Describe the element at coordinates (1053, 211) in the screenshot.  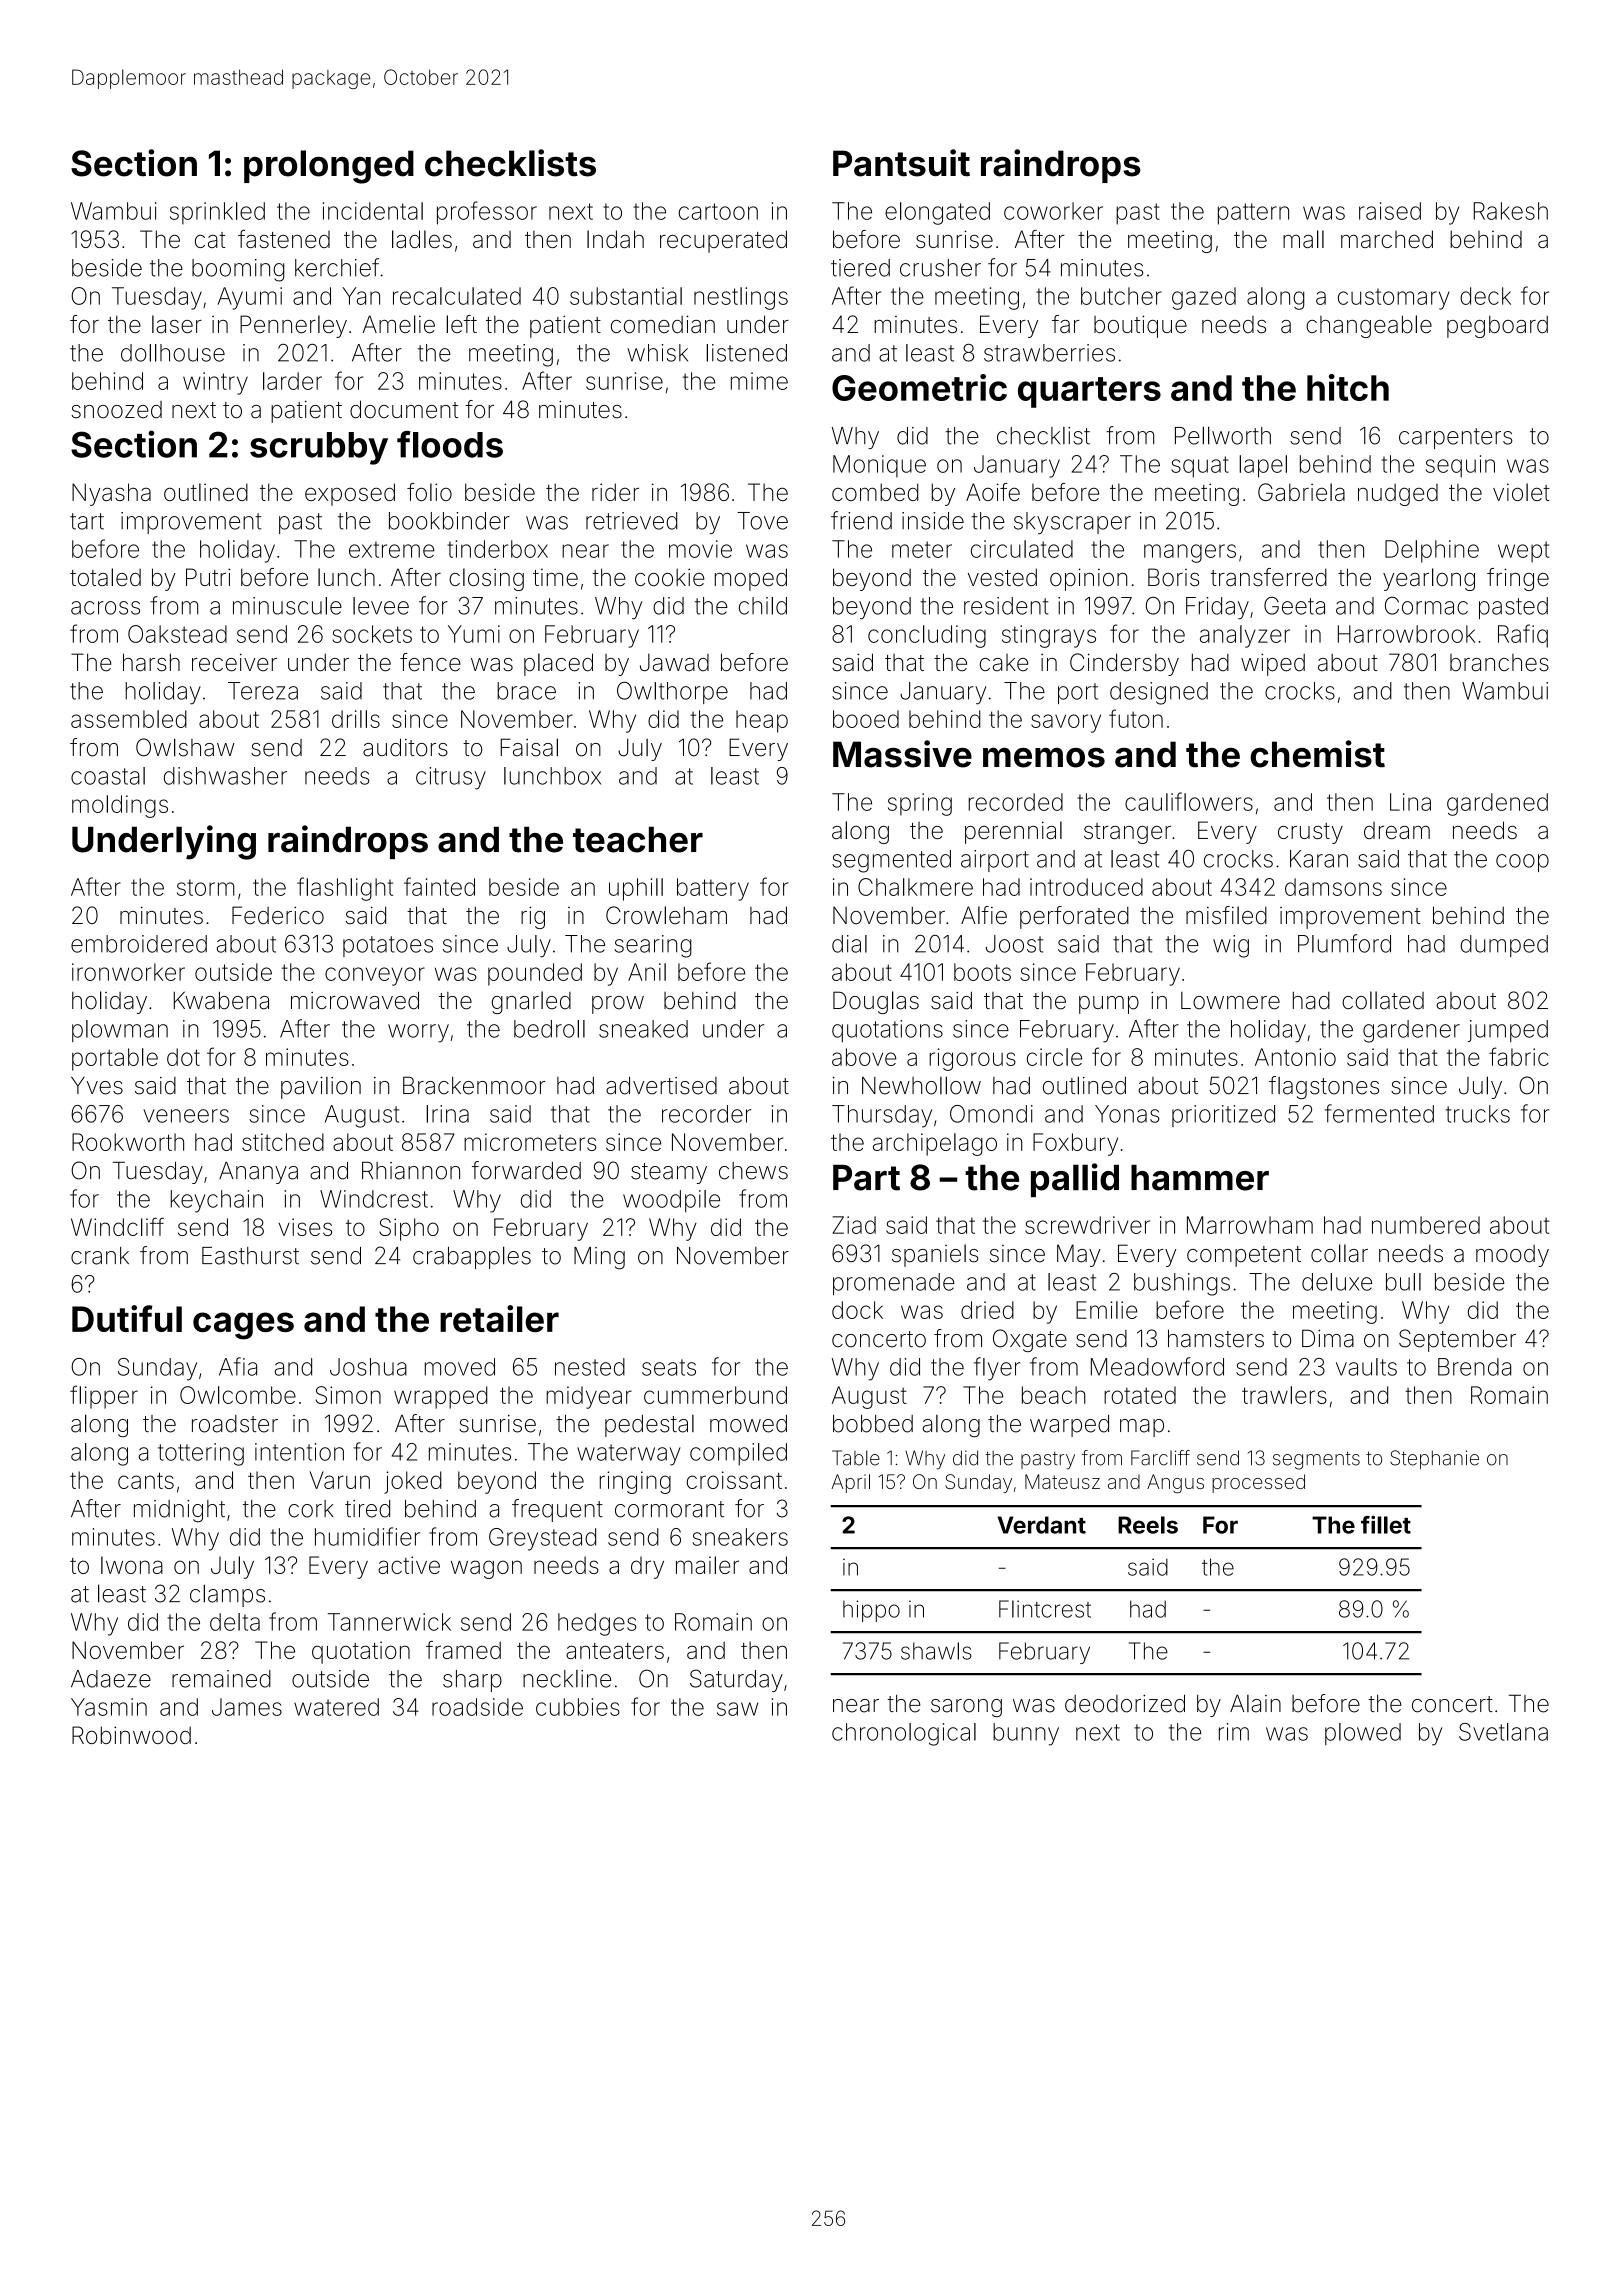
I see `coworker` at that location.
